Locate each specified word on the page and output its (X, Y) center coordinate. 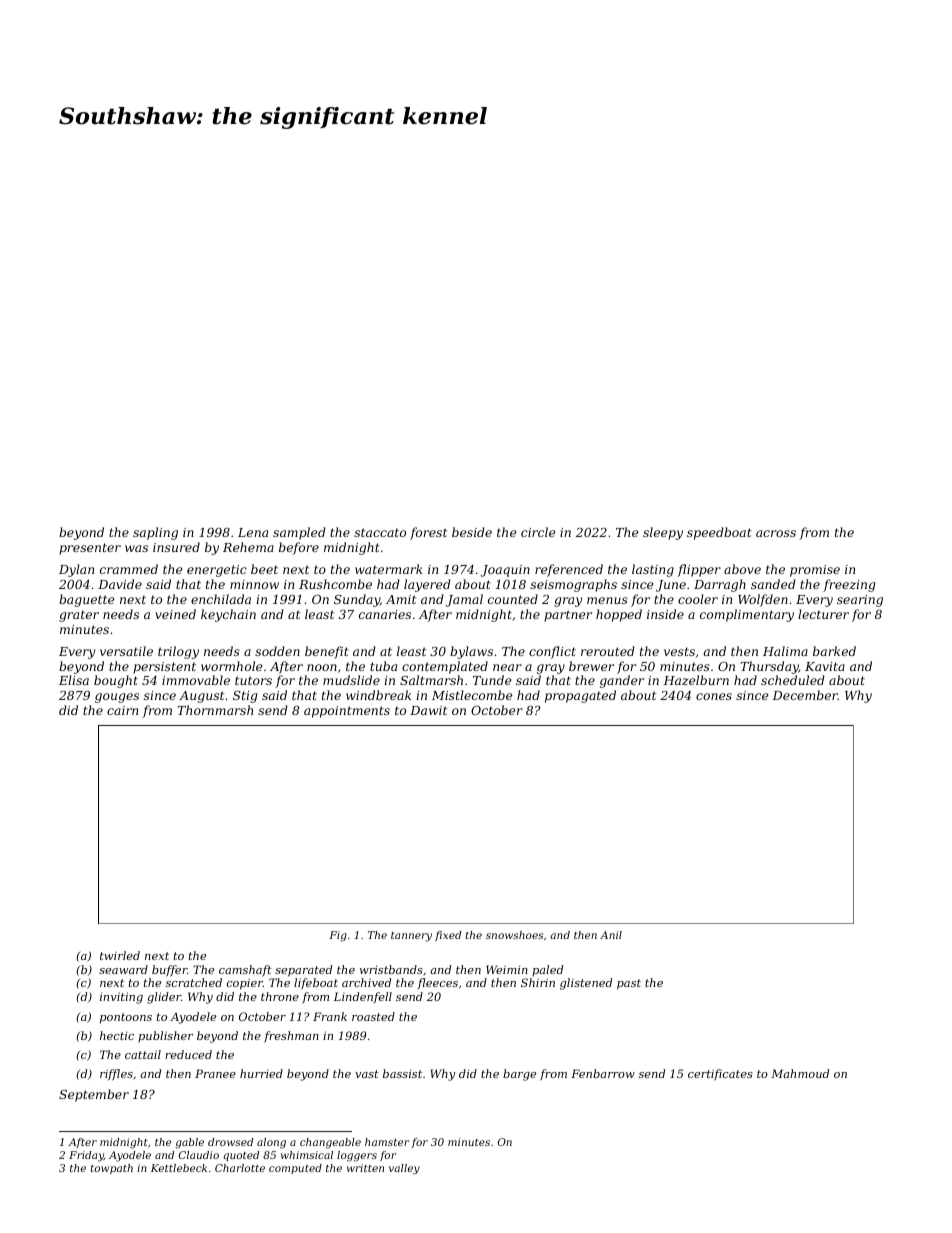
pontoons (126, 1018)
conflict (552, 652)
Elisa (74, 680)
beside (472, 532)
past (629, 984)
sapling (155, 533)
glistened (586, 984)
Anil (611, 935)
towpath (112, 1169)
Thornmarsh (215, 710)
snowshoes (514, 935)
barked (834, 651)
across (776, 533)
